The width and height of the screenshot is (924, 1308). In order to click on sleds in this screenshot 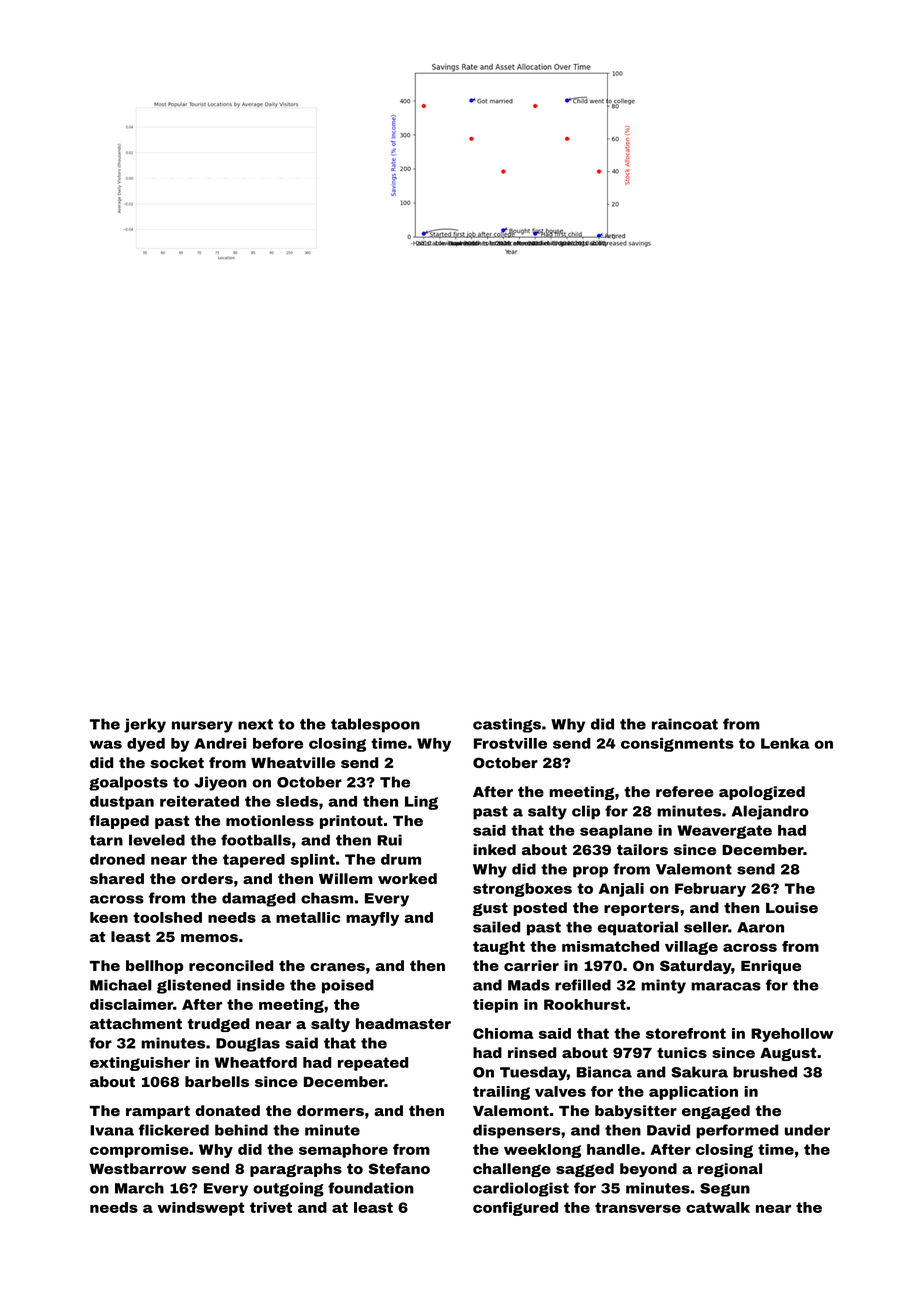, I will do `click(297, 801)`.
